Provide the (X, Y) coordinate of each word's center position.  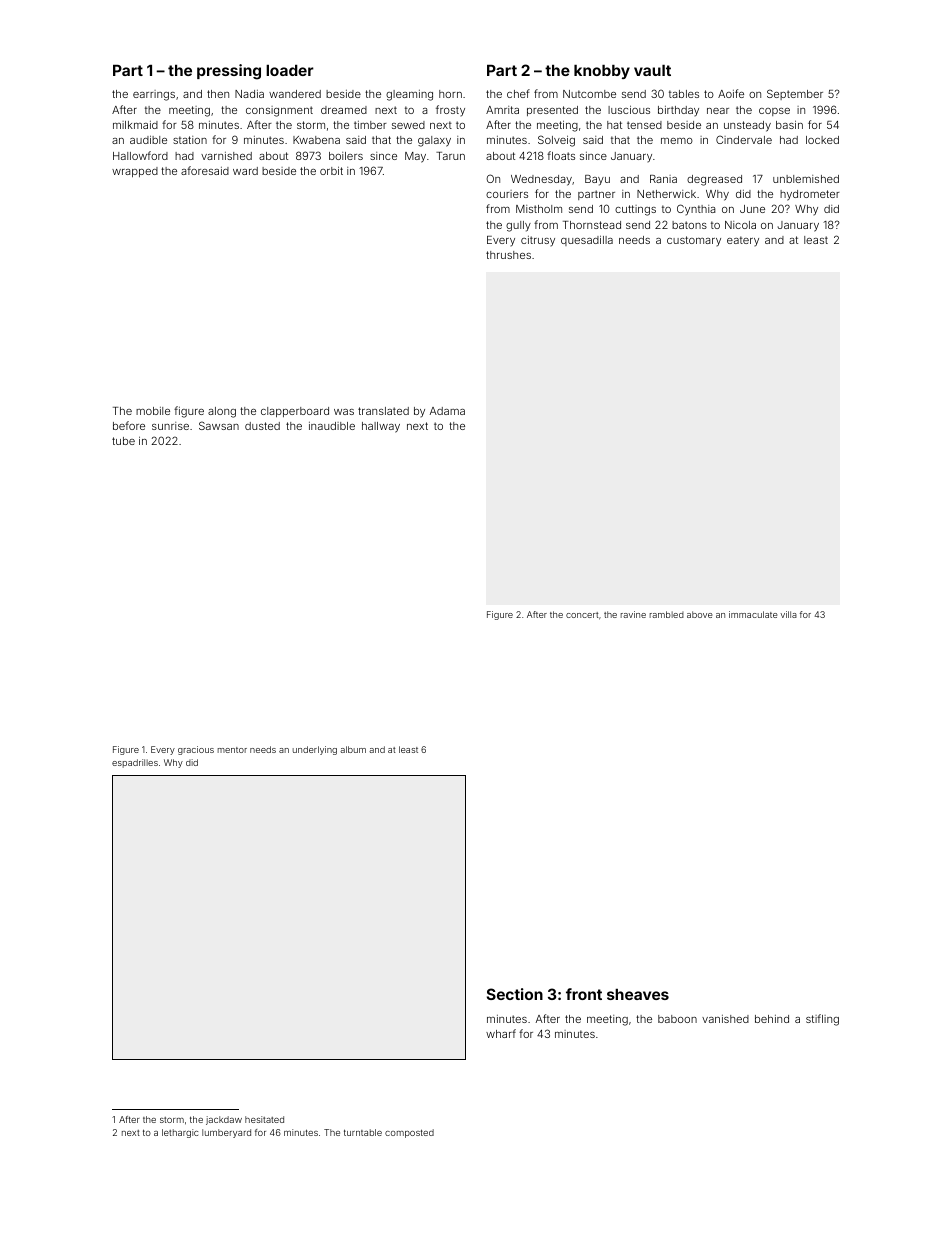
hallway (381, 427)
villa (789, 614)
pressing (229, 72)
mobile (153, 411)
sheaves (638, 994)
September (795, 94)
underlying (315, 750)
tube (123, 441)
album (353, 749)
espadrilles (135, 763)
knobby (602, 72)
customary (694, 241)
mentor (232, 750)
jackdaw (224, 1120)
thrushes (508, 255)
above (699, 614)
